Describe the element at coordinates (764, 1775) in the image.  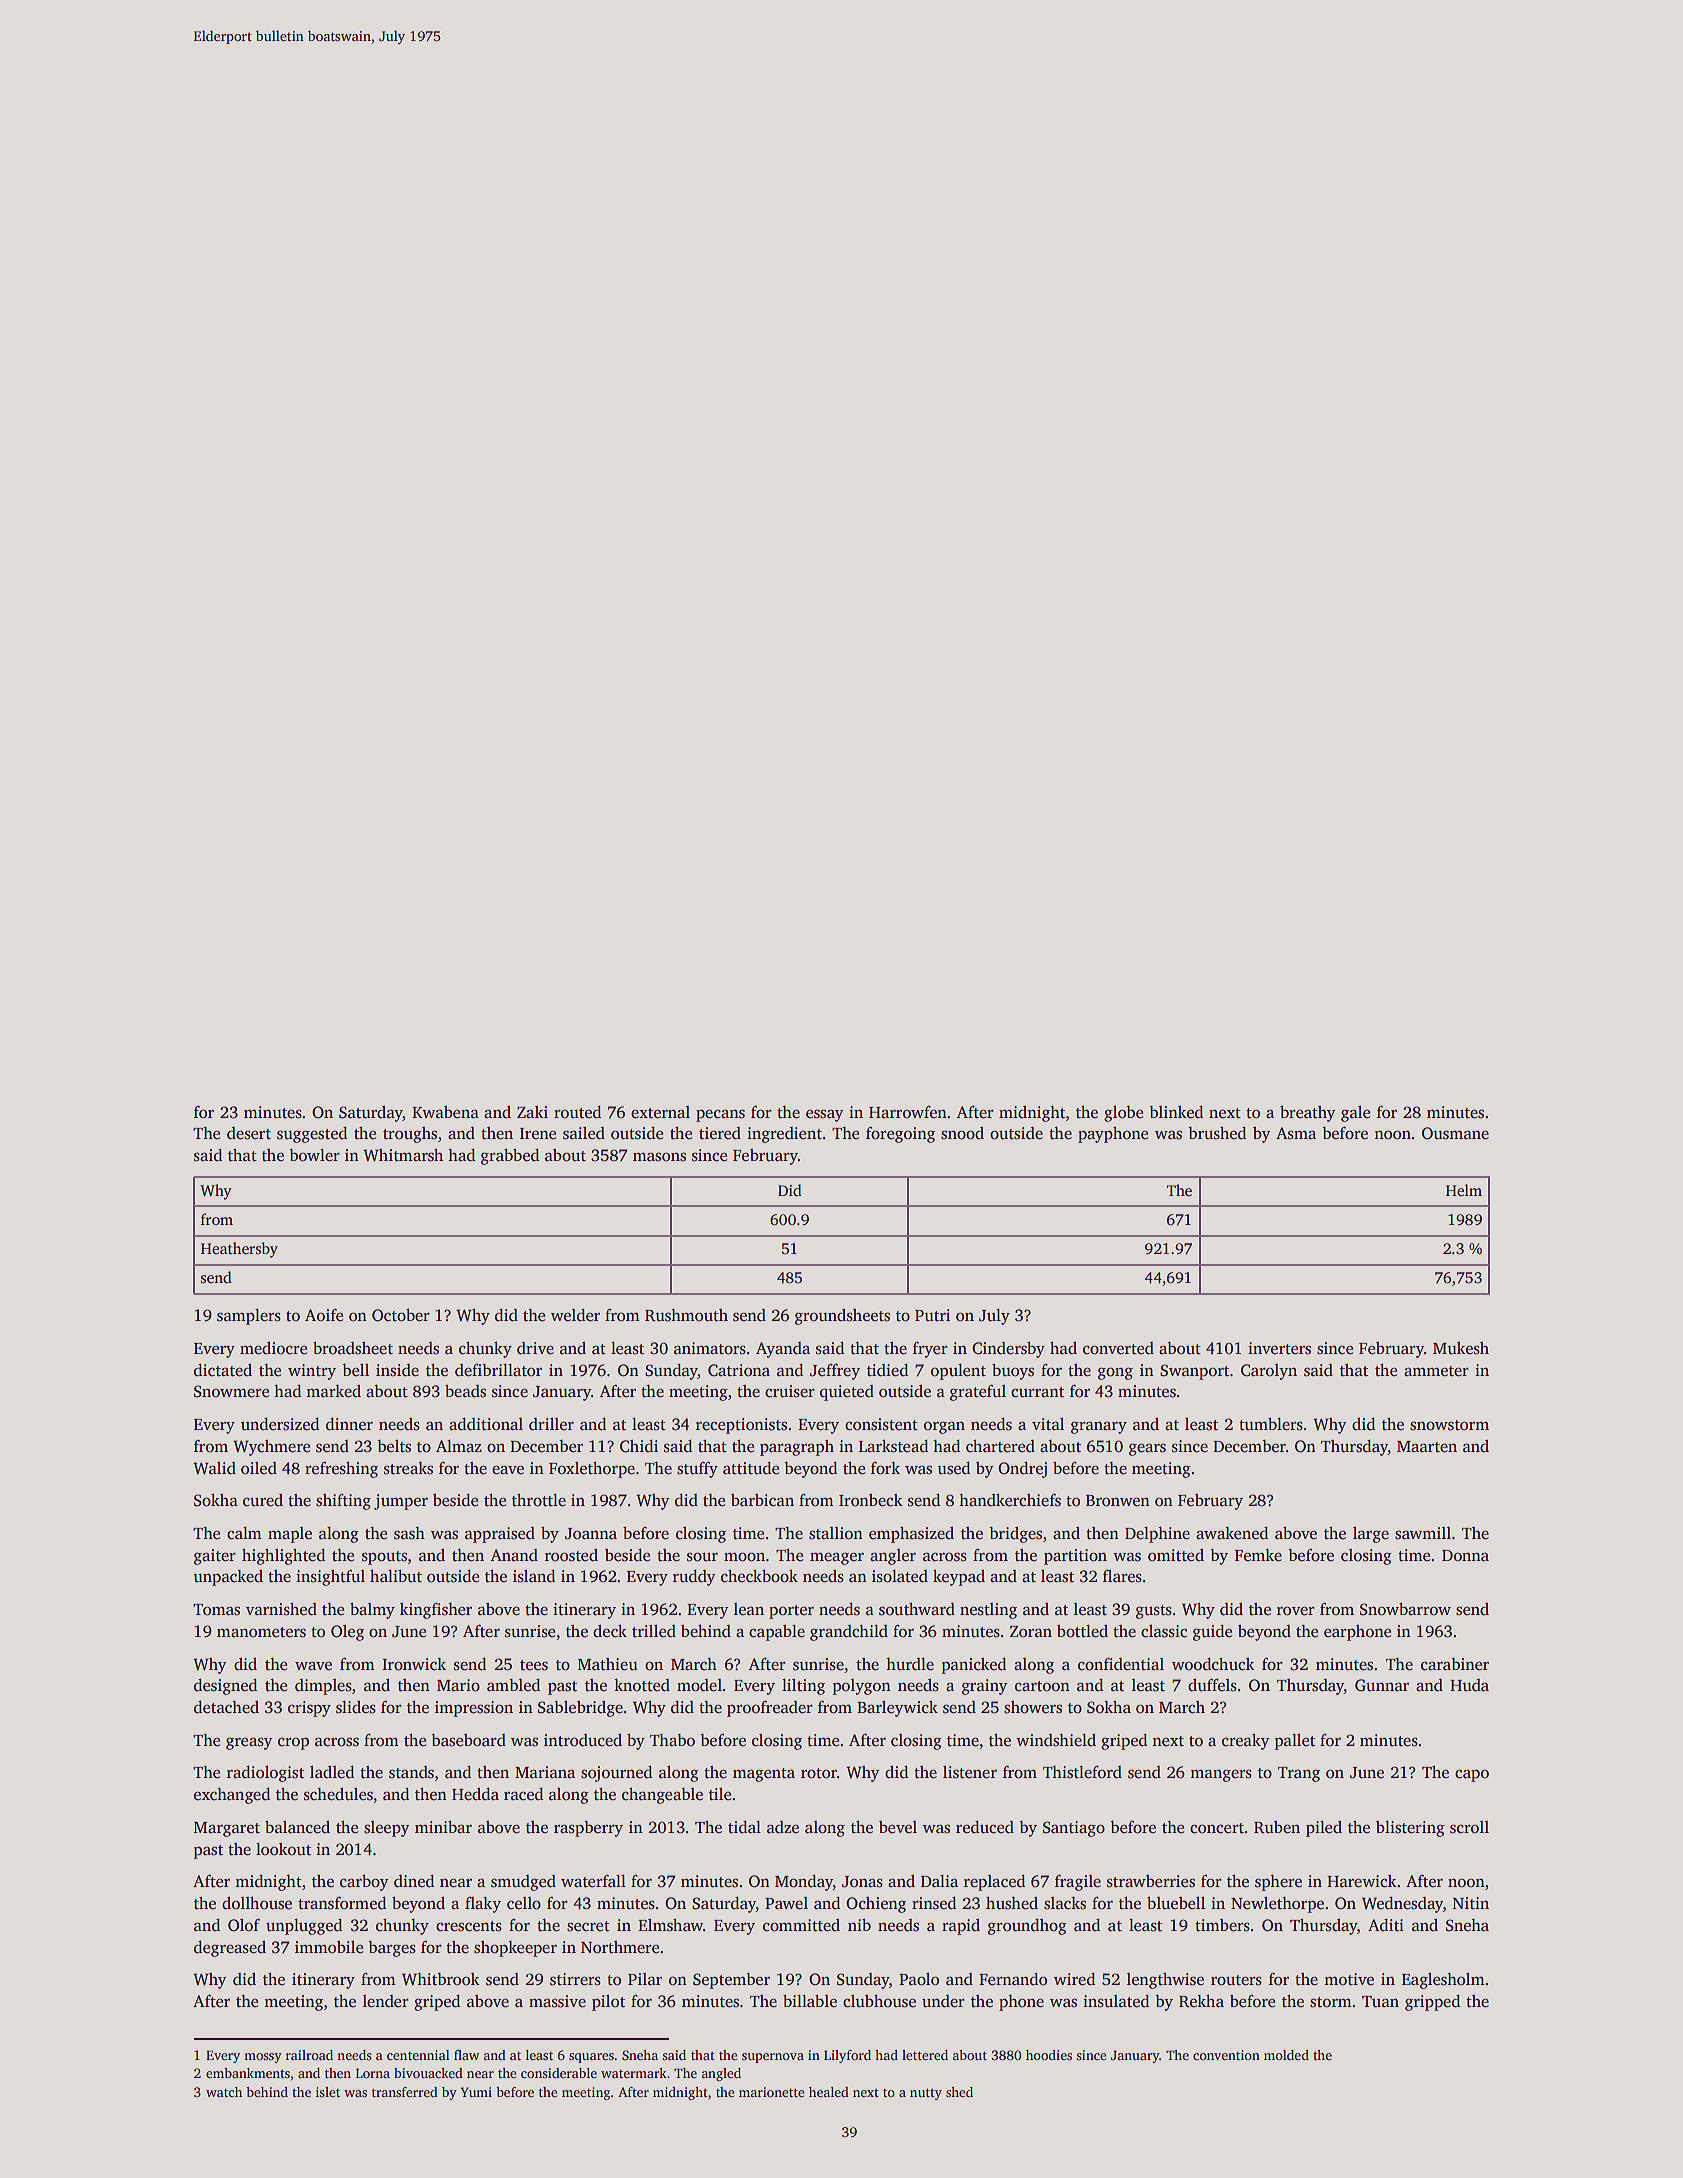
I see `magenta` at that location.
